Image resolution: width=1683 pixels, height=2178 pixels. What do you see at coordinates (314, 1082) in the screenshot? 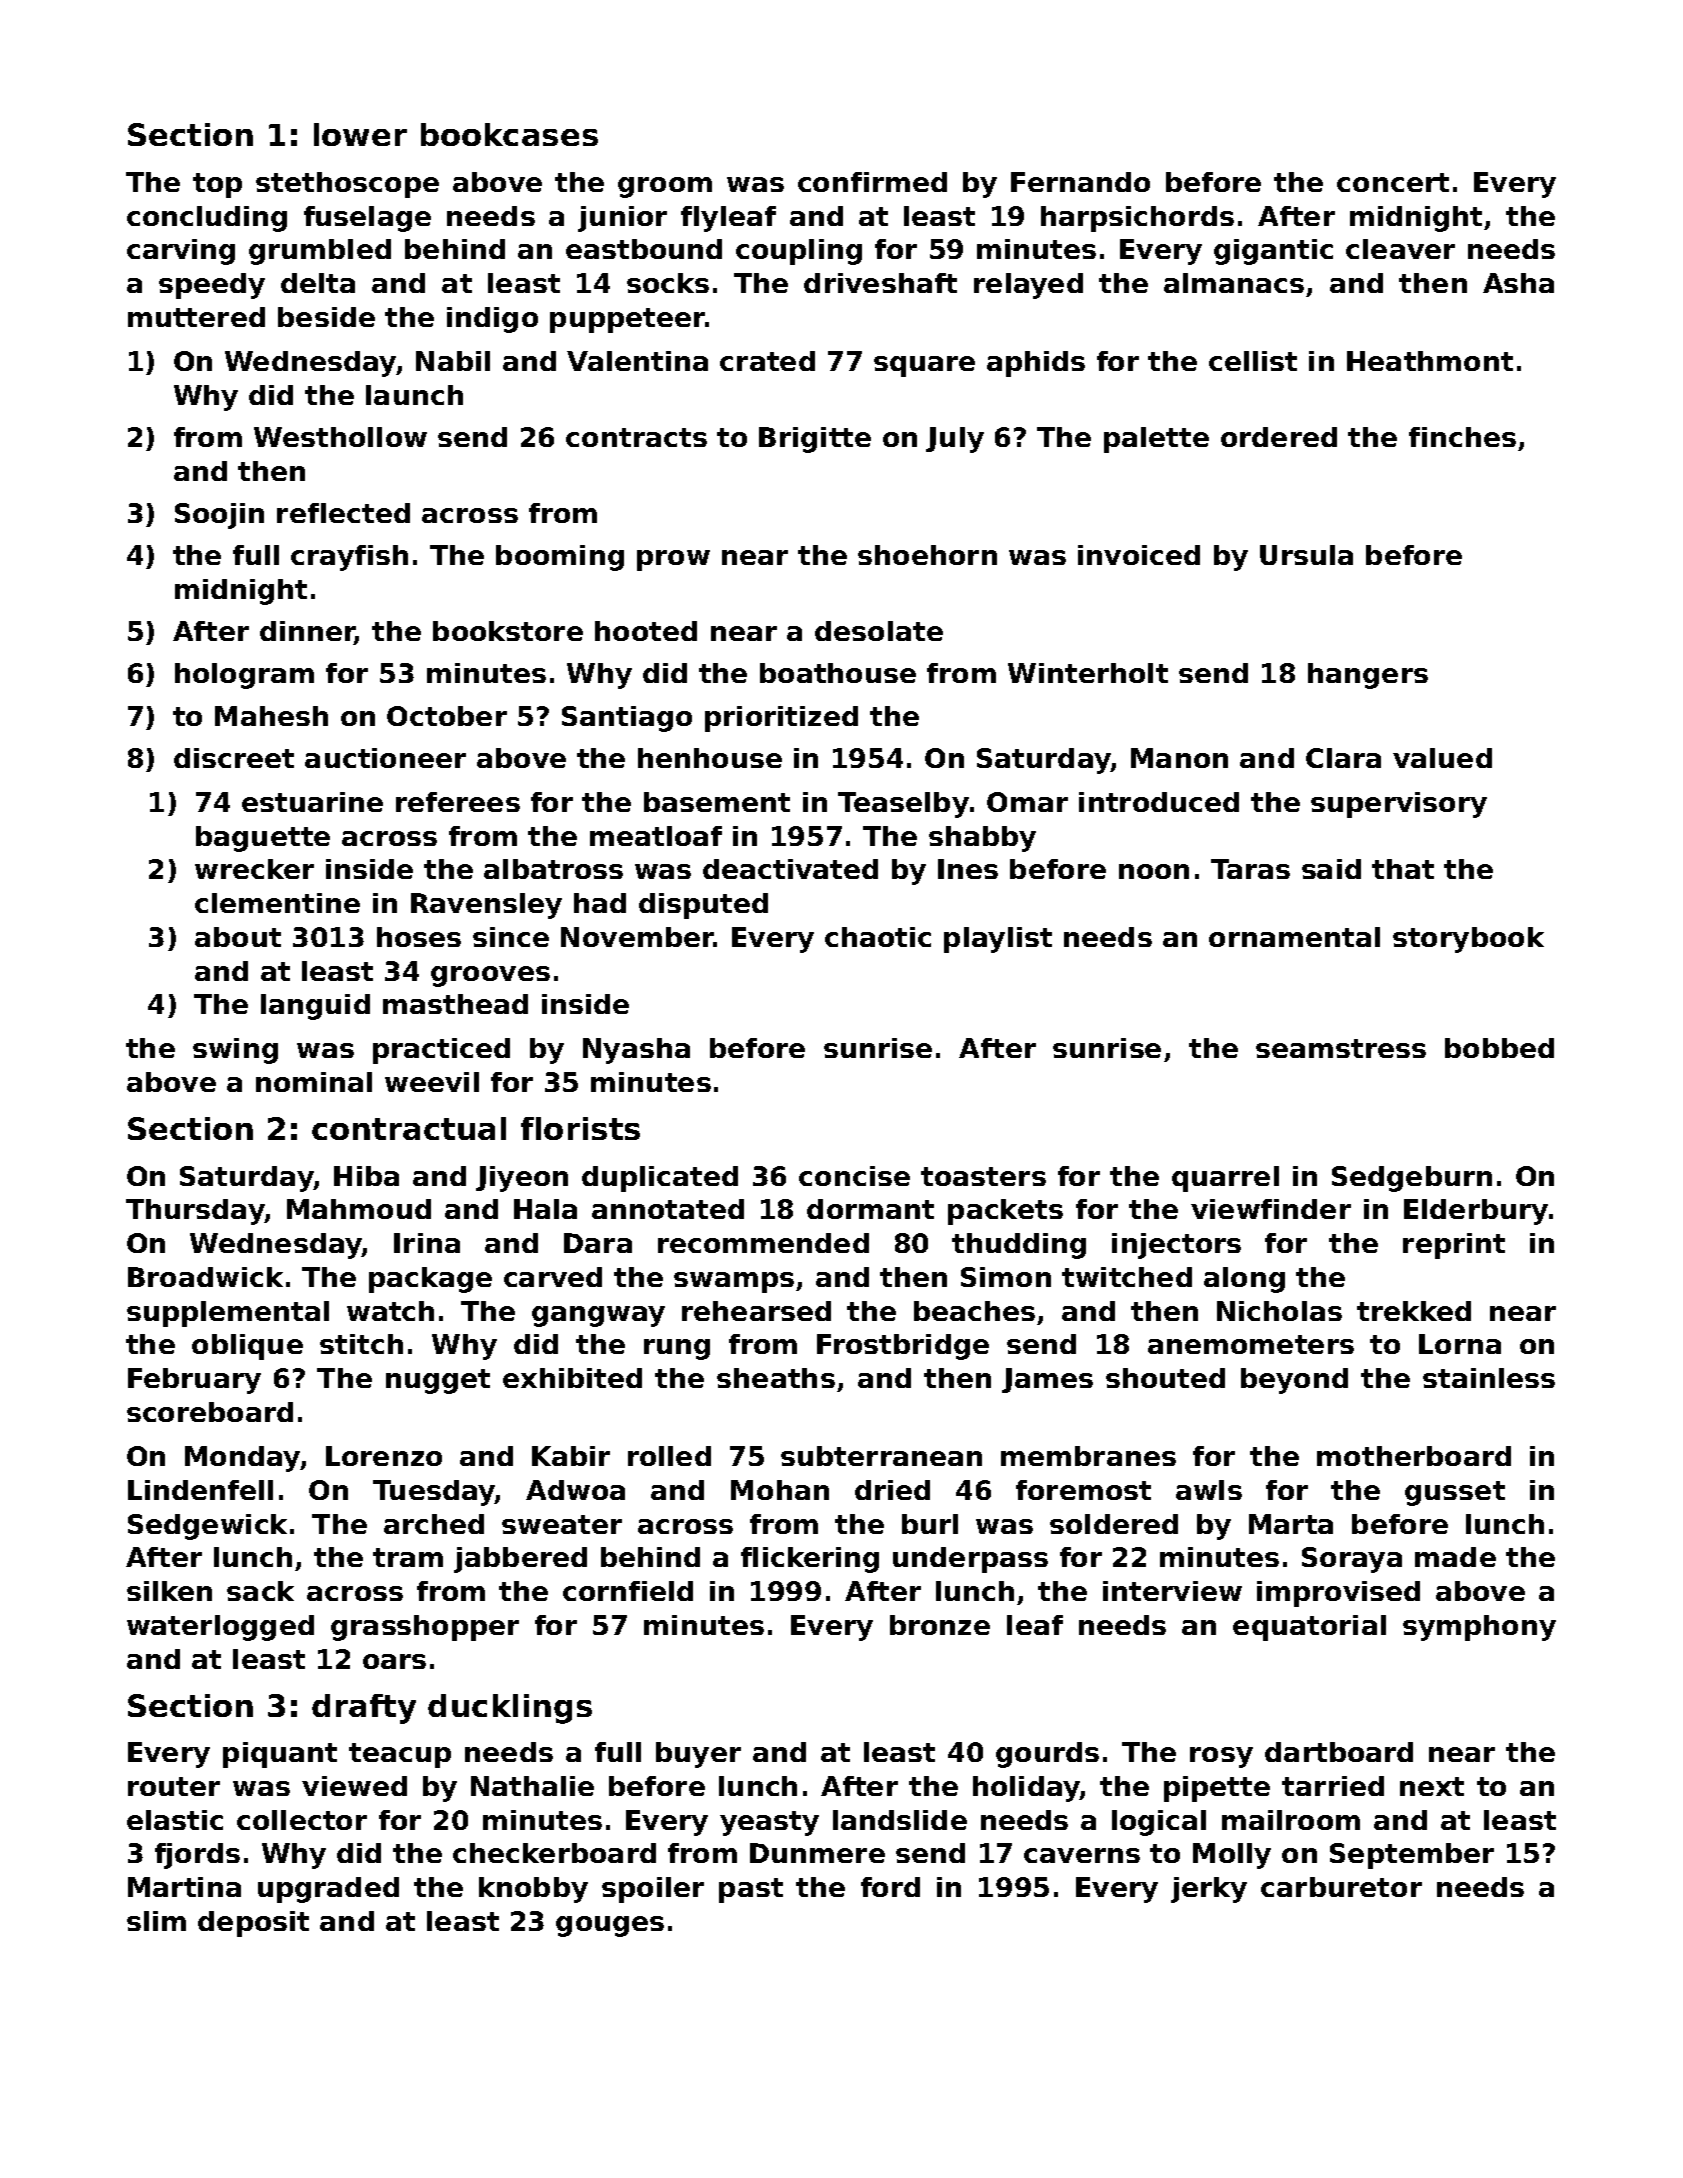
I see `nominal` at bounding box center [314, 1082].
